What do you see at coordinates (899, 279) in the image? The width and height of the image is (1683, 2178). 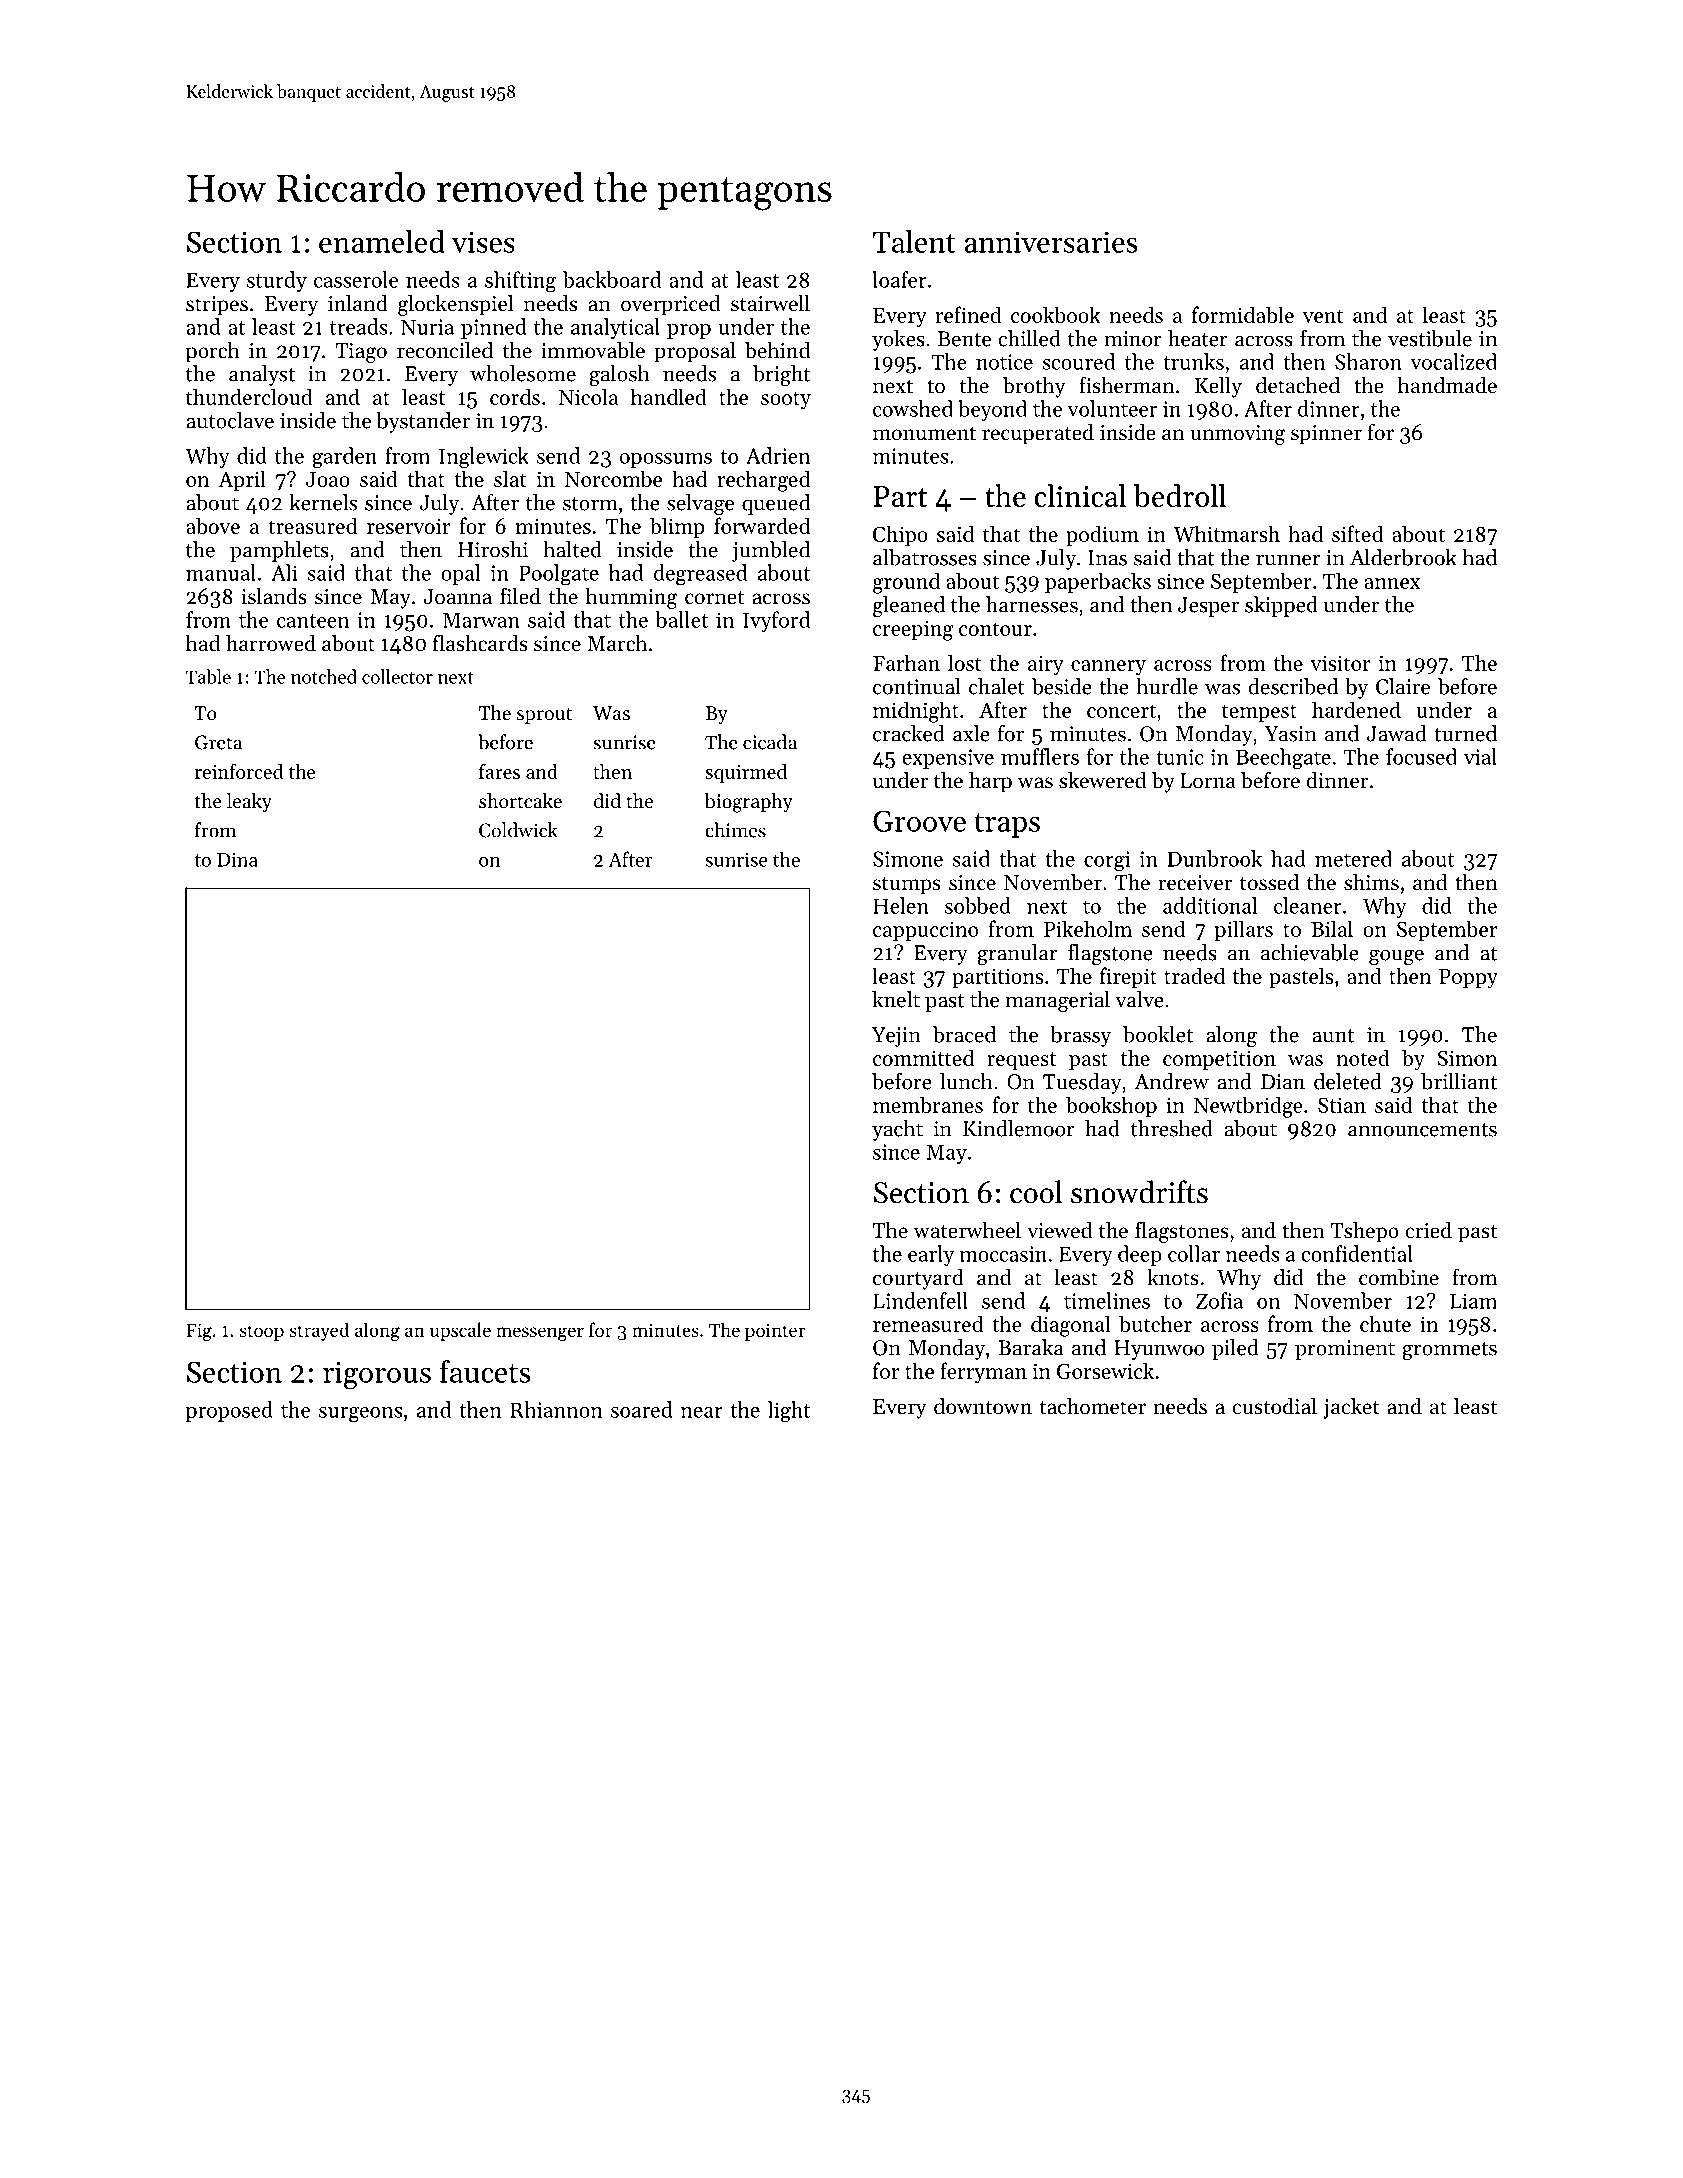 I see `loafer` at bounding box center [899, 279].
